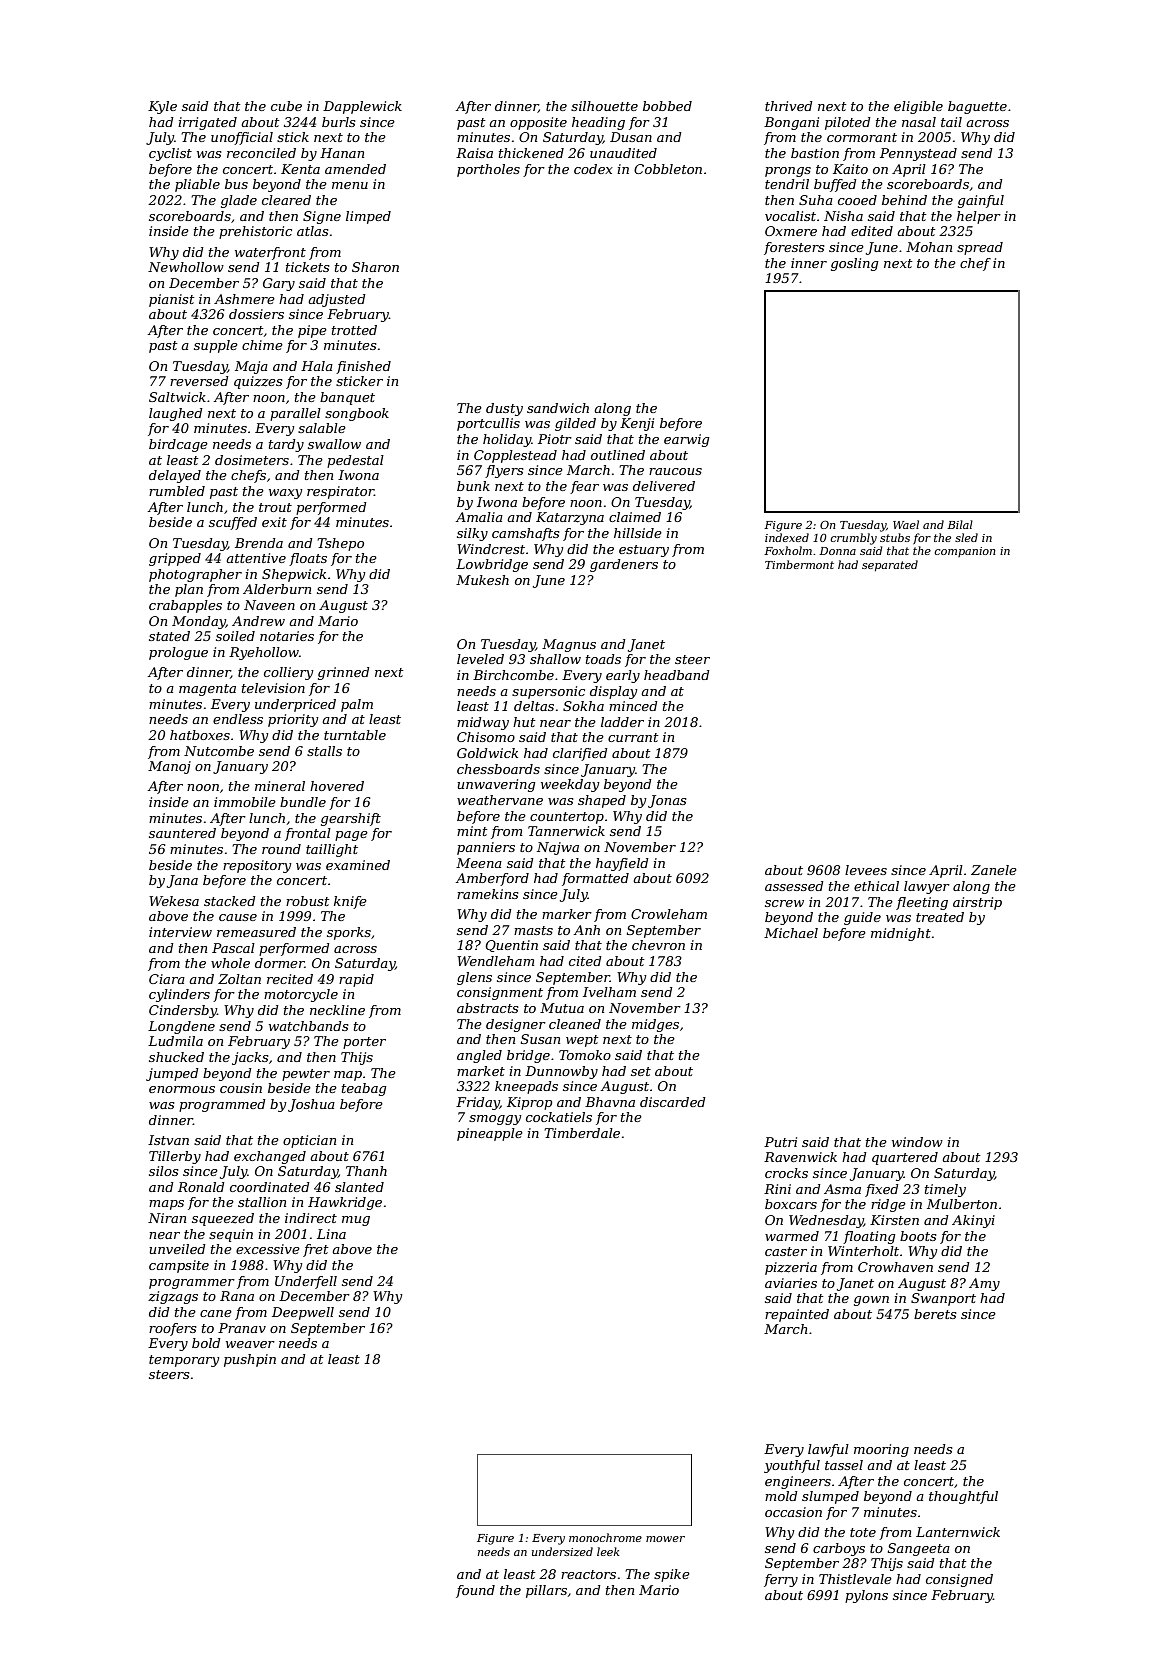 The width and height of the page is (1169, 1653). I want to click on discarded, so click(673, 1102).
